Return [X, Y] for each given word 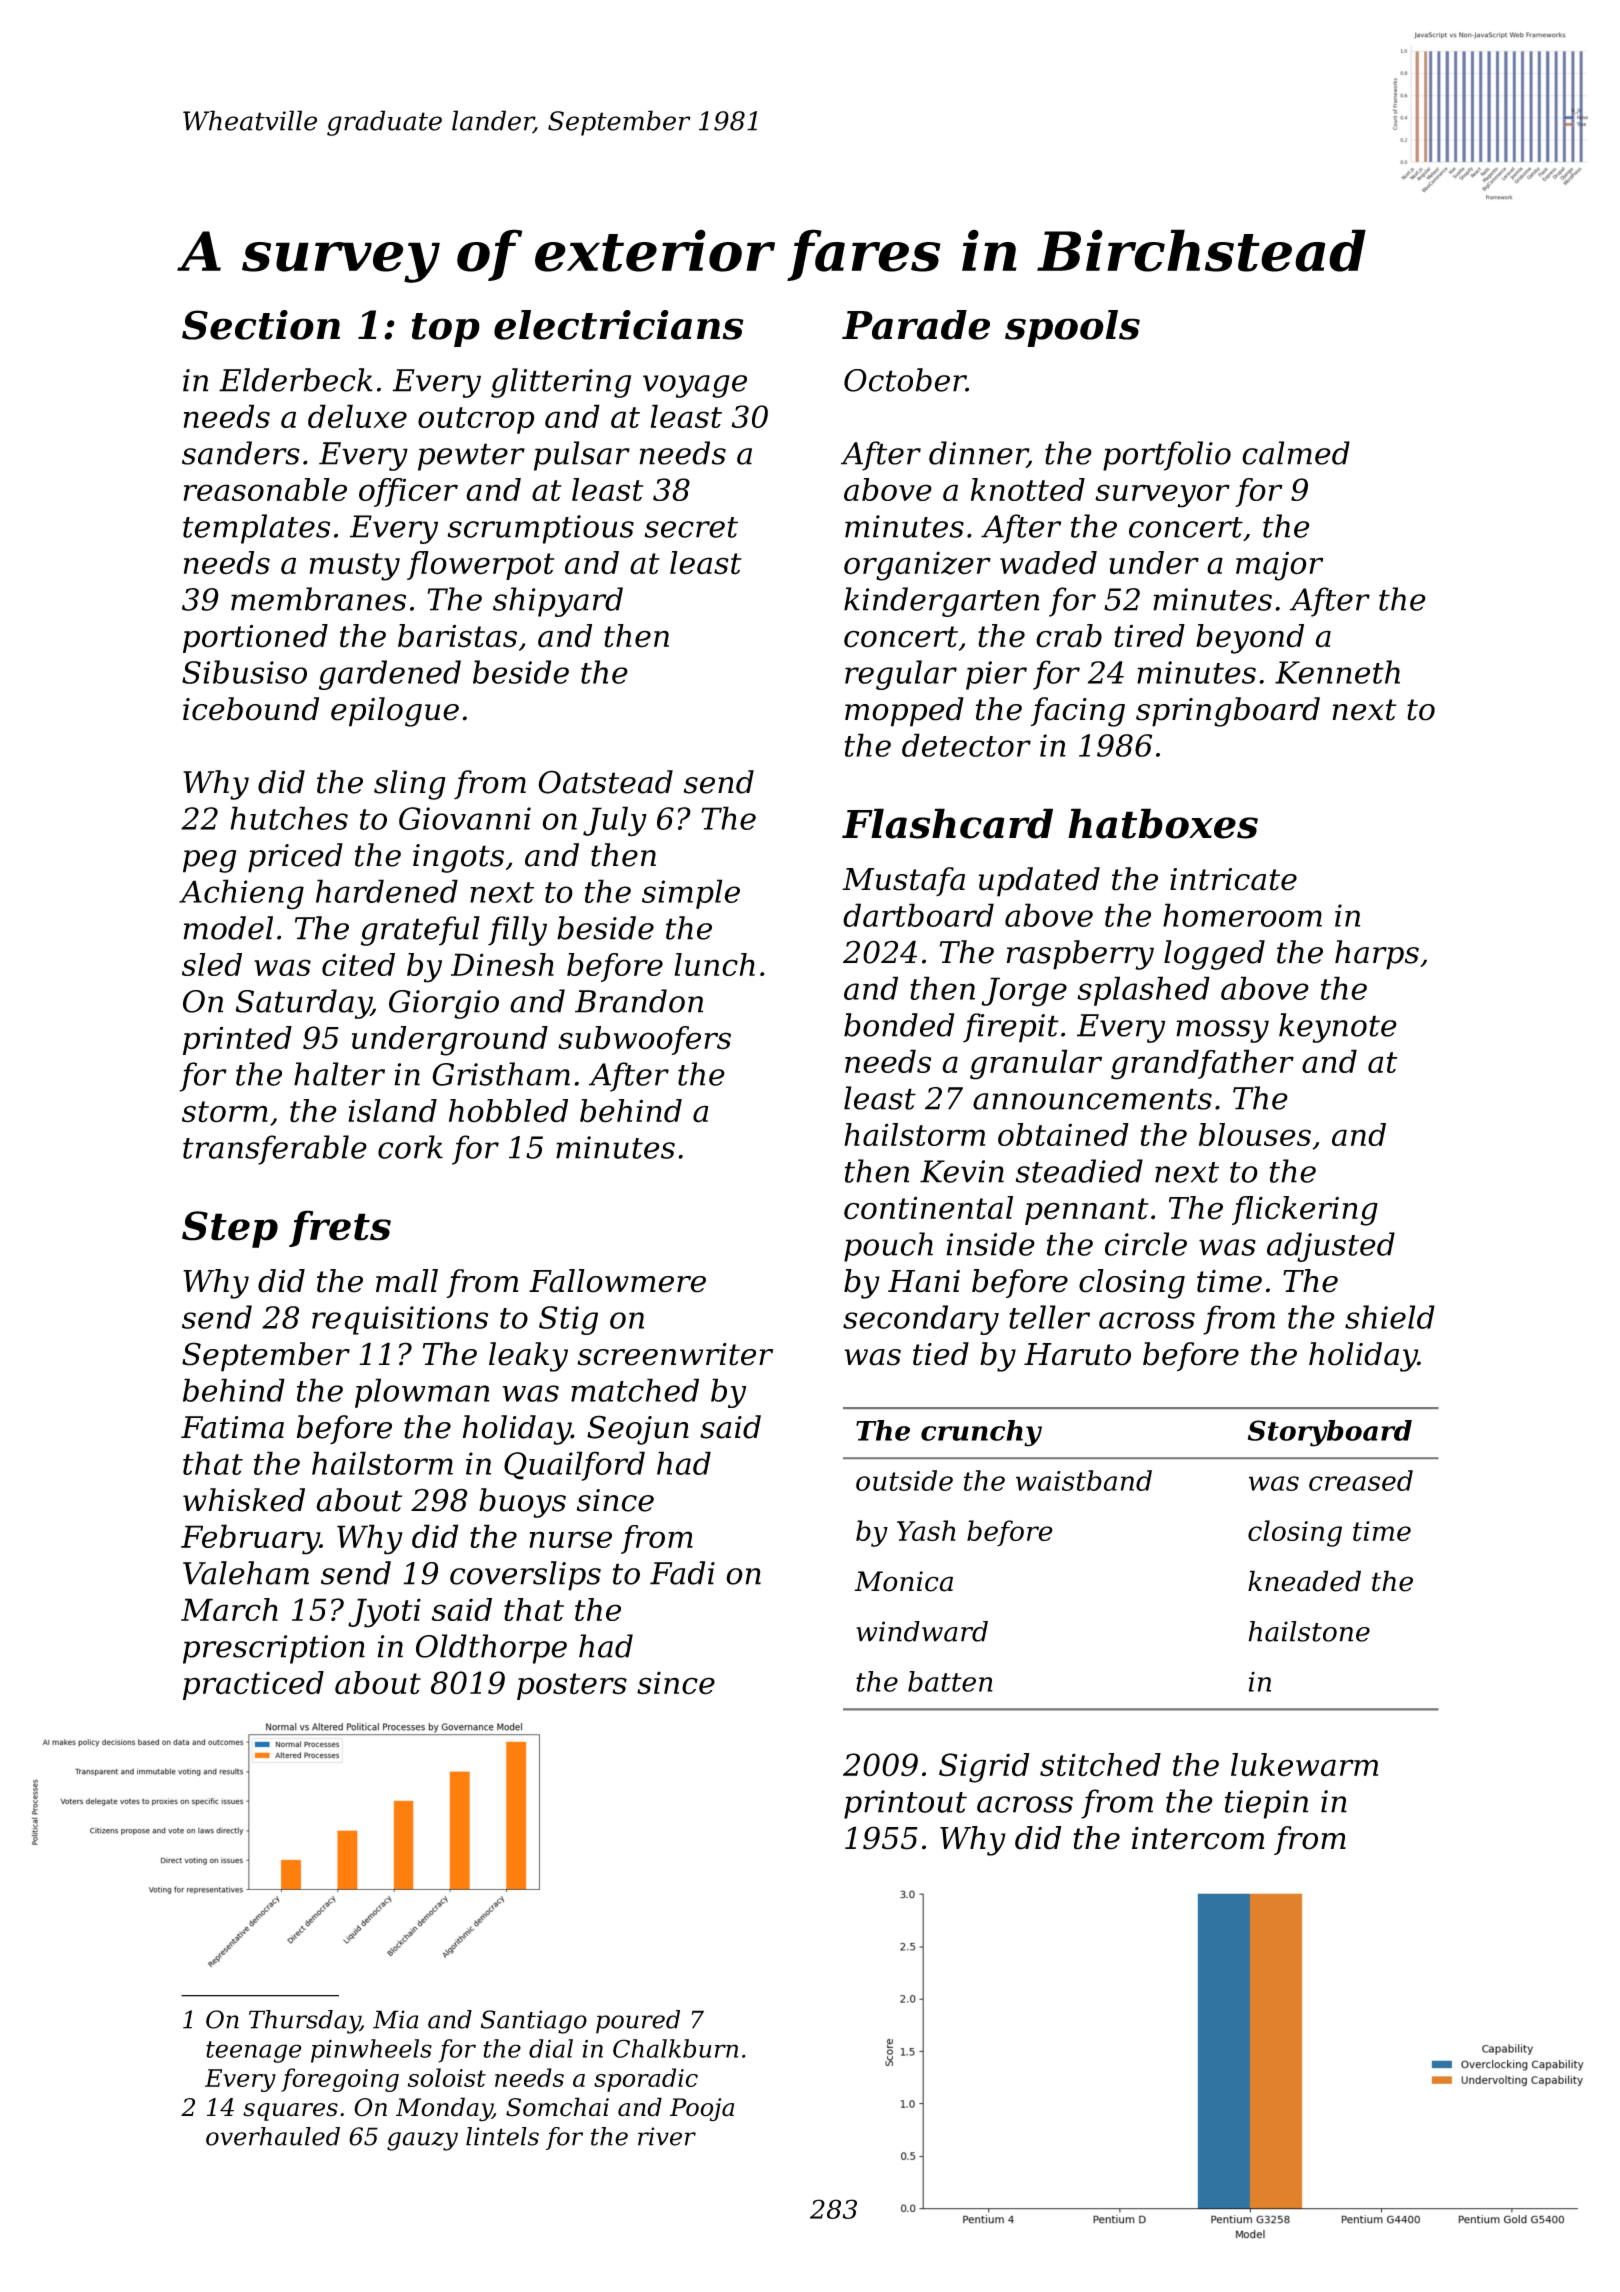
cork [410, 1147]
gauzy [422, 2141]
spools [1072, 328]
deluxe [357, 416]
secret [691, 527]
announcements [1092, 1099]
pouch [888, 1247]
